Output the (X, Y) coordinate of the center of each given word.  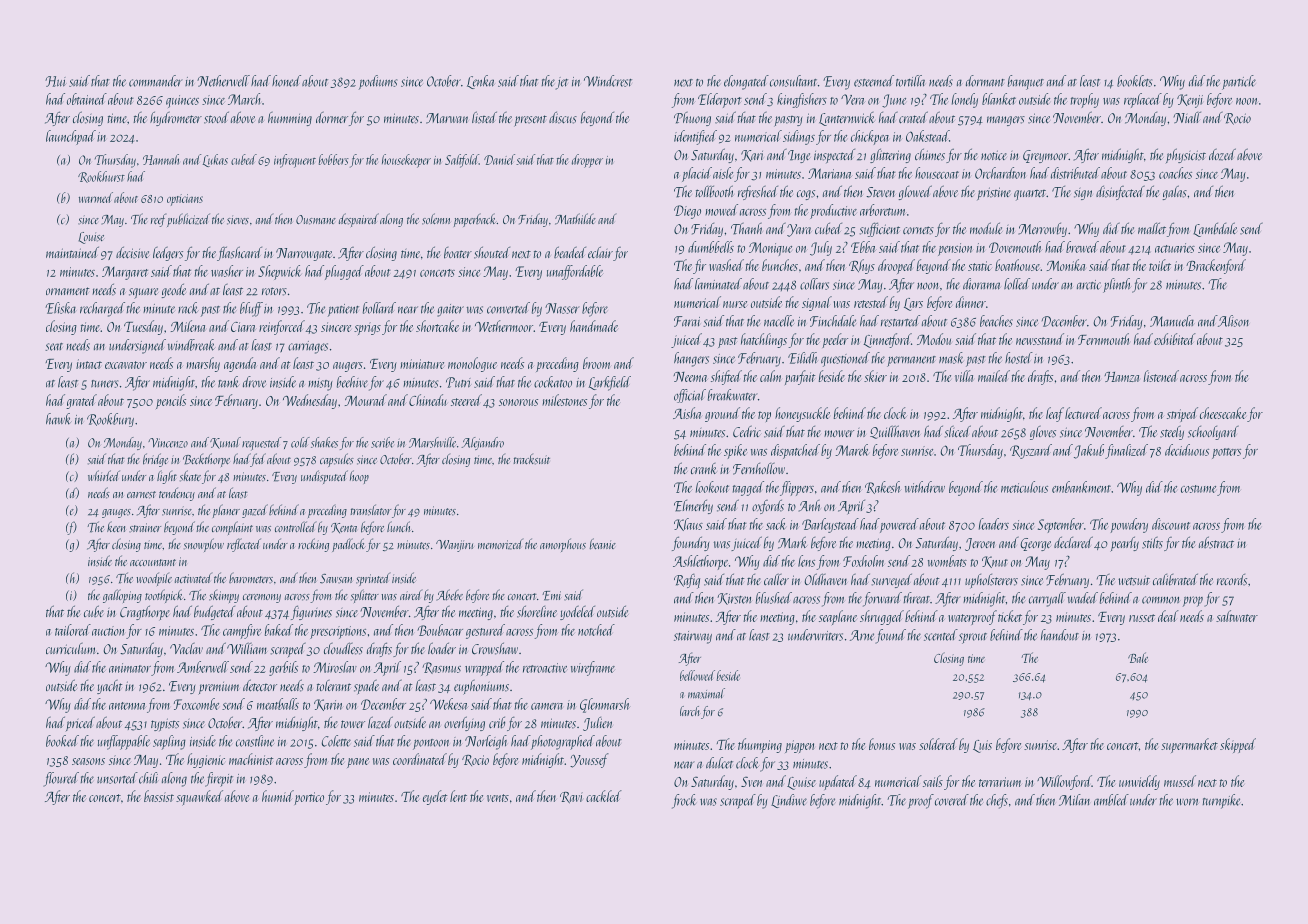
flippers (797, 488)
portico (309, 798)
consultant (793, 81)
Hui (55, 81)
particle (1239, 82)
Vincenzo (168, 443)
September (1061, 525)
